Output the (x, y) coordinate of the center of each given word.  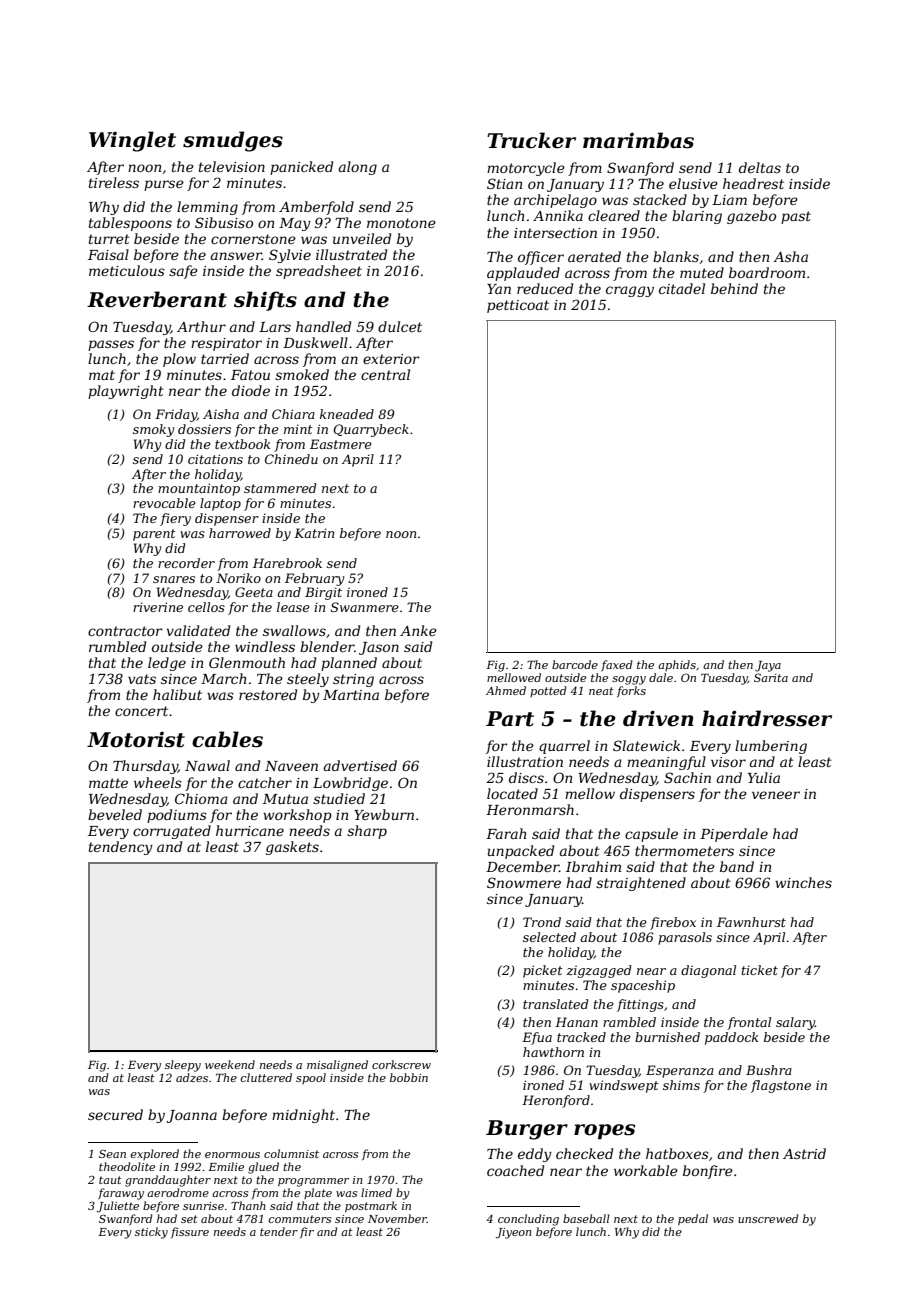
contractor (125, 631)
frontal (749, 1023)
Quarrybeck (371, 430)
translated (555, 1004)
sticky (151, 1233)
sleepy (183, 1066)
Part (510, 719)
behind (734, 288)
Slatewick (646, 745)
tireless (114, 182)
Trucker (531, 140)
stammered (280, 488)
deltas (760, 167)
